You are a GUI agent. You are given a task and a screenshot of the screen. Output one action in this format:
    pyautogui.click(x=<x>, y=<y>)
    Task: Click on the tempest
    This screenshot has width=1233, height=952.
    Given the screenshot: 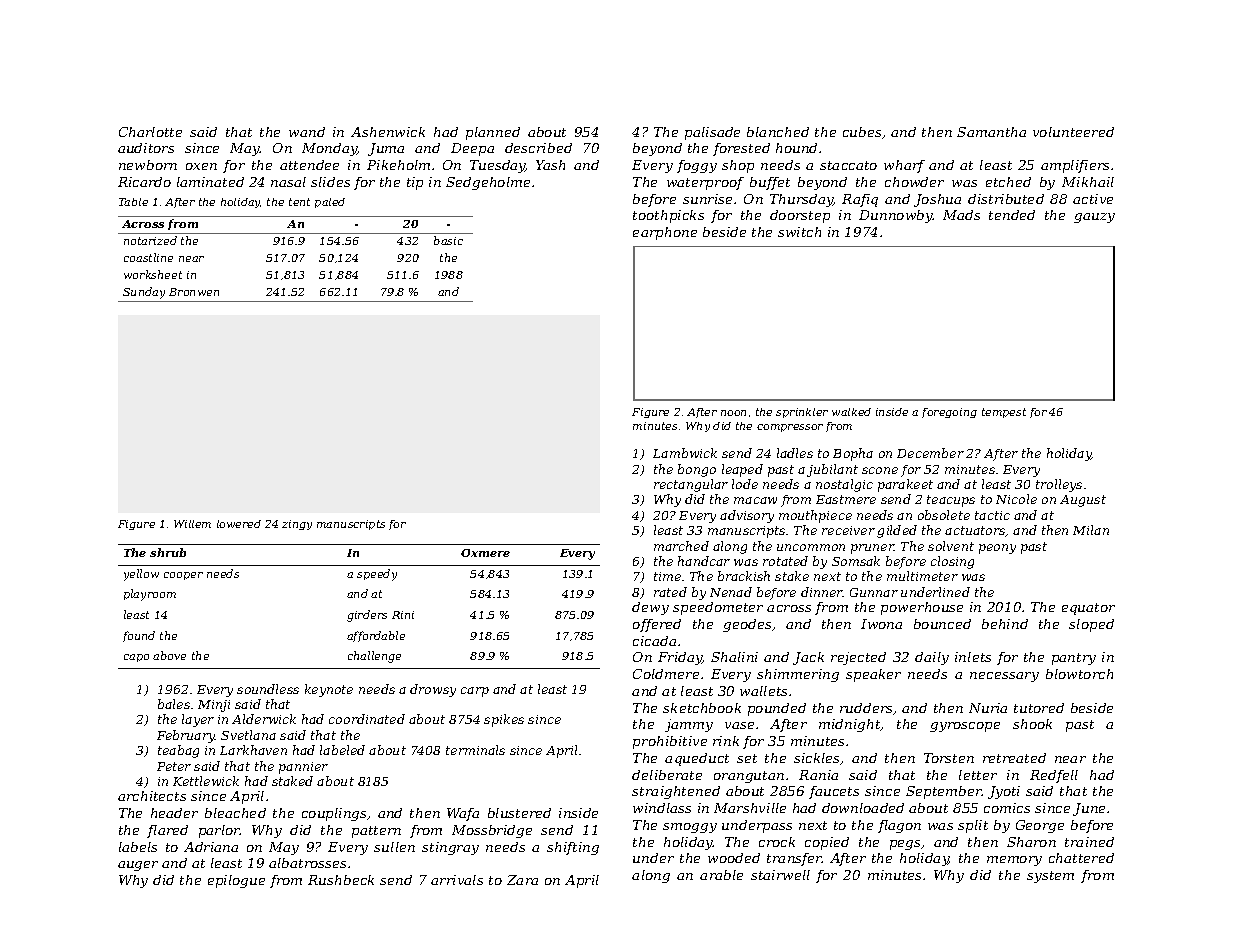 What is the action you would take?
    pyautogui.click(x=1004, y=413)
